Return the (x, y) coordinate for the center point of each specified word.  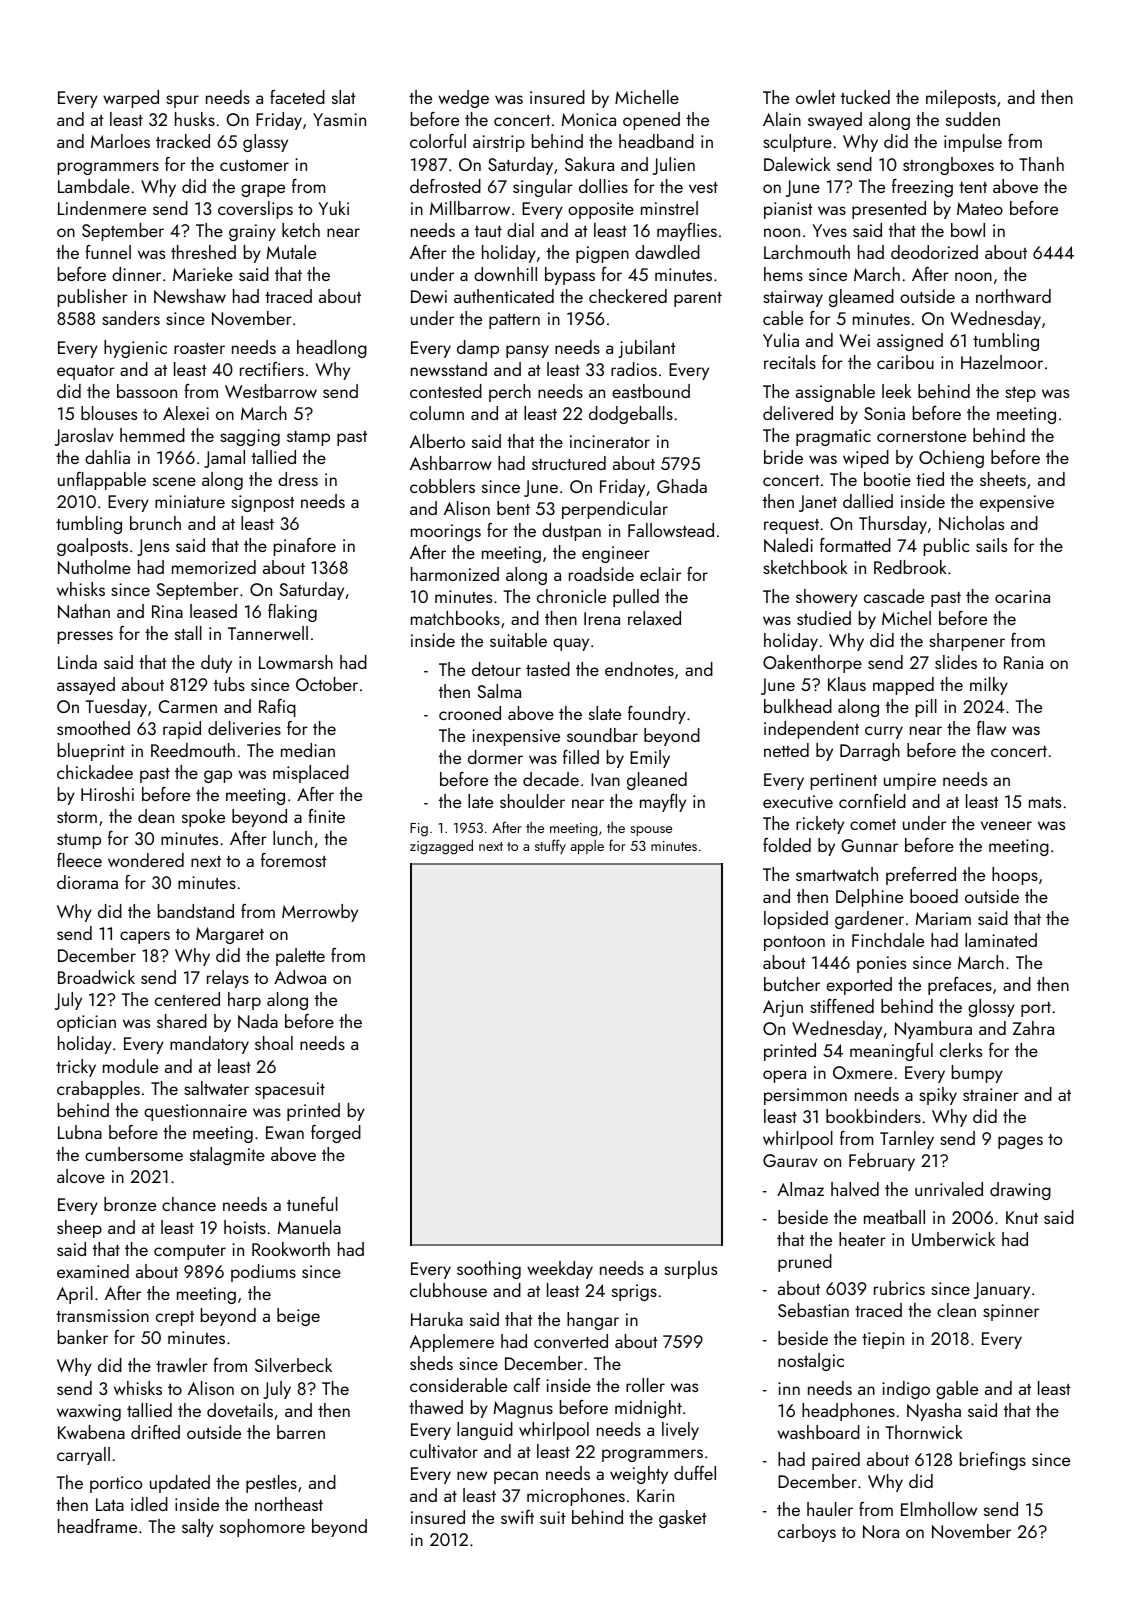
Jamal (224, 459)
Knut (1022, 1217)
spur (182, 101)
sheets (1003, 479)
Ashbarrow (451, 463)
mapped (903, 686)
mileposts (961, 99)
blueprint (91, 752)
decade (551, 779)
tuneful (312, 1204)
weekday (560, 1270)
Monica (589, 119)
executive (798, 801)
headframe (97, 1526)
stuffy (550, 846)
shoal (274, 1043)
